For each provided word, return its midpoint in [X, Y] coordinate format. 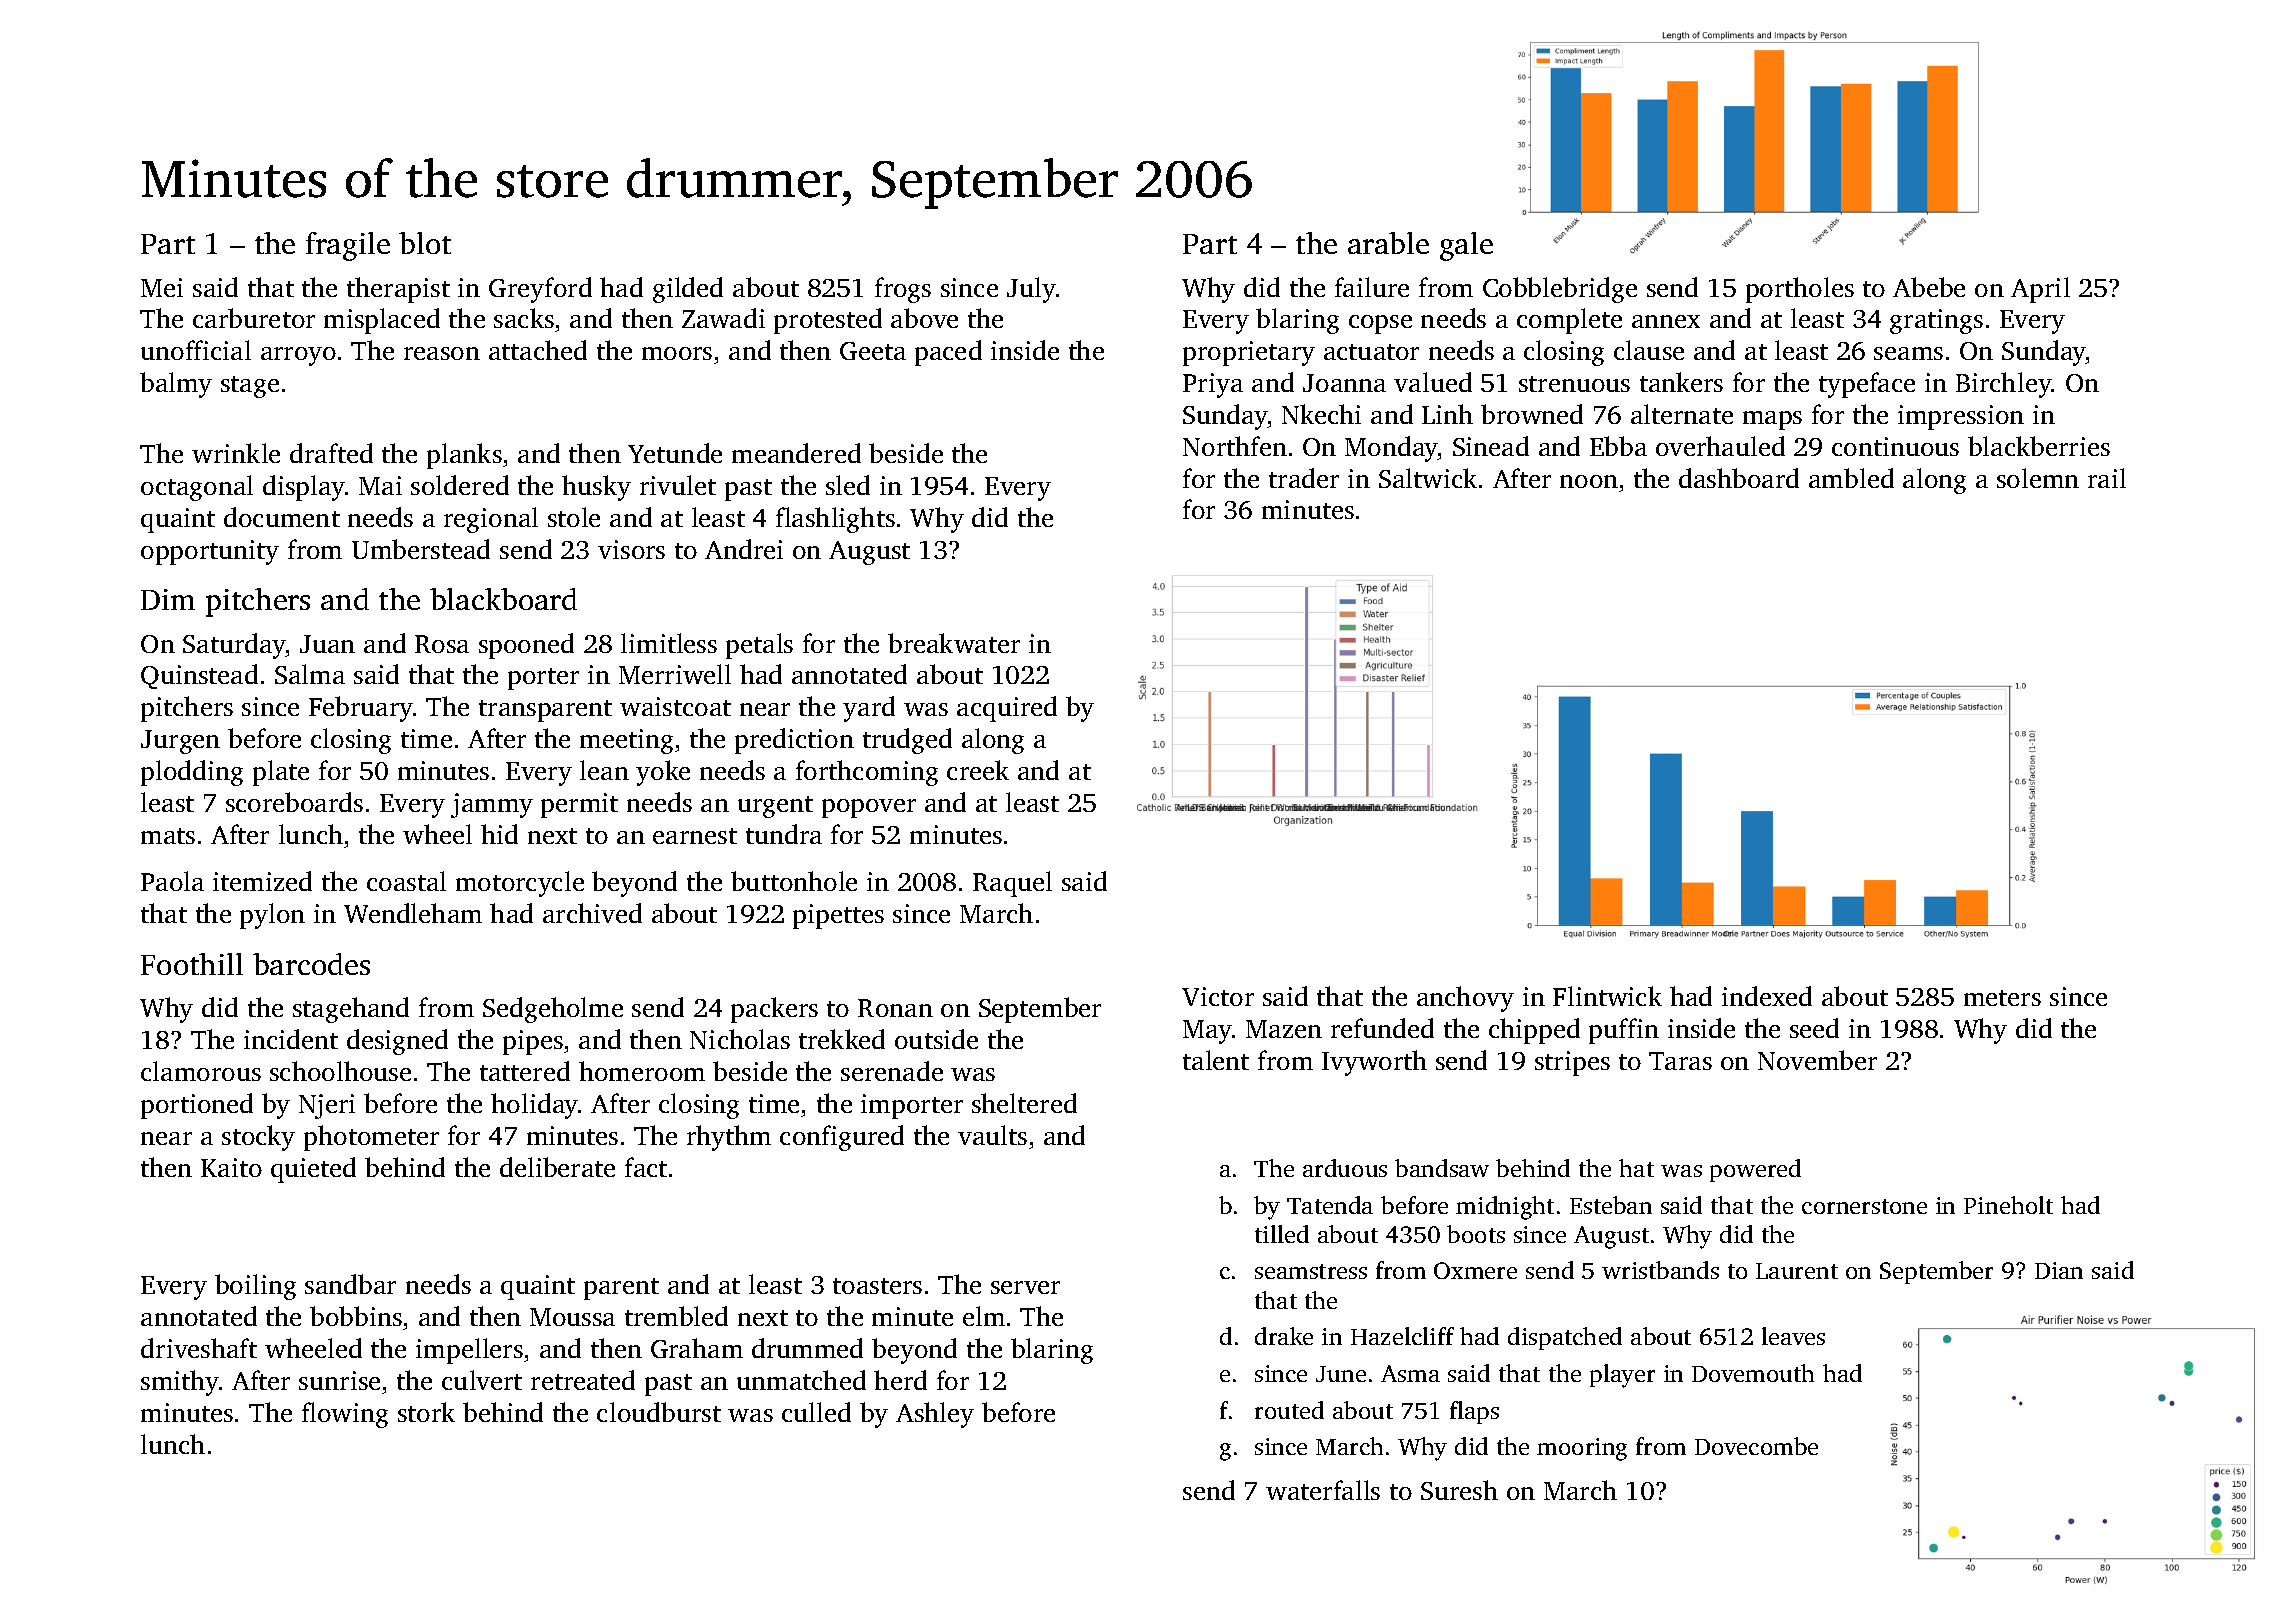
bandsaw [1442, 1168]
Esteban [1611, 1205]
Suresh [1459, 1490]
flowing [345, 1415]
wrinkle [236, 453]
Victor [1218, 996]
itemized [262, 881]
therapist [398, 290]
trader [1304, 478]
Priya [1213, 385]
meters [2002, 998]
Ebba [1618, 446]
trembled [676, 1316]
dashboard [1739, 478]
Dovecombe [1756, 1446]
